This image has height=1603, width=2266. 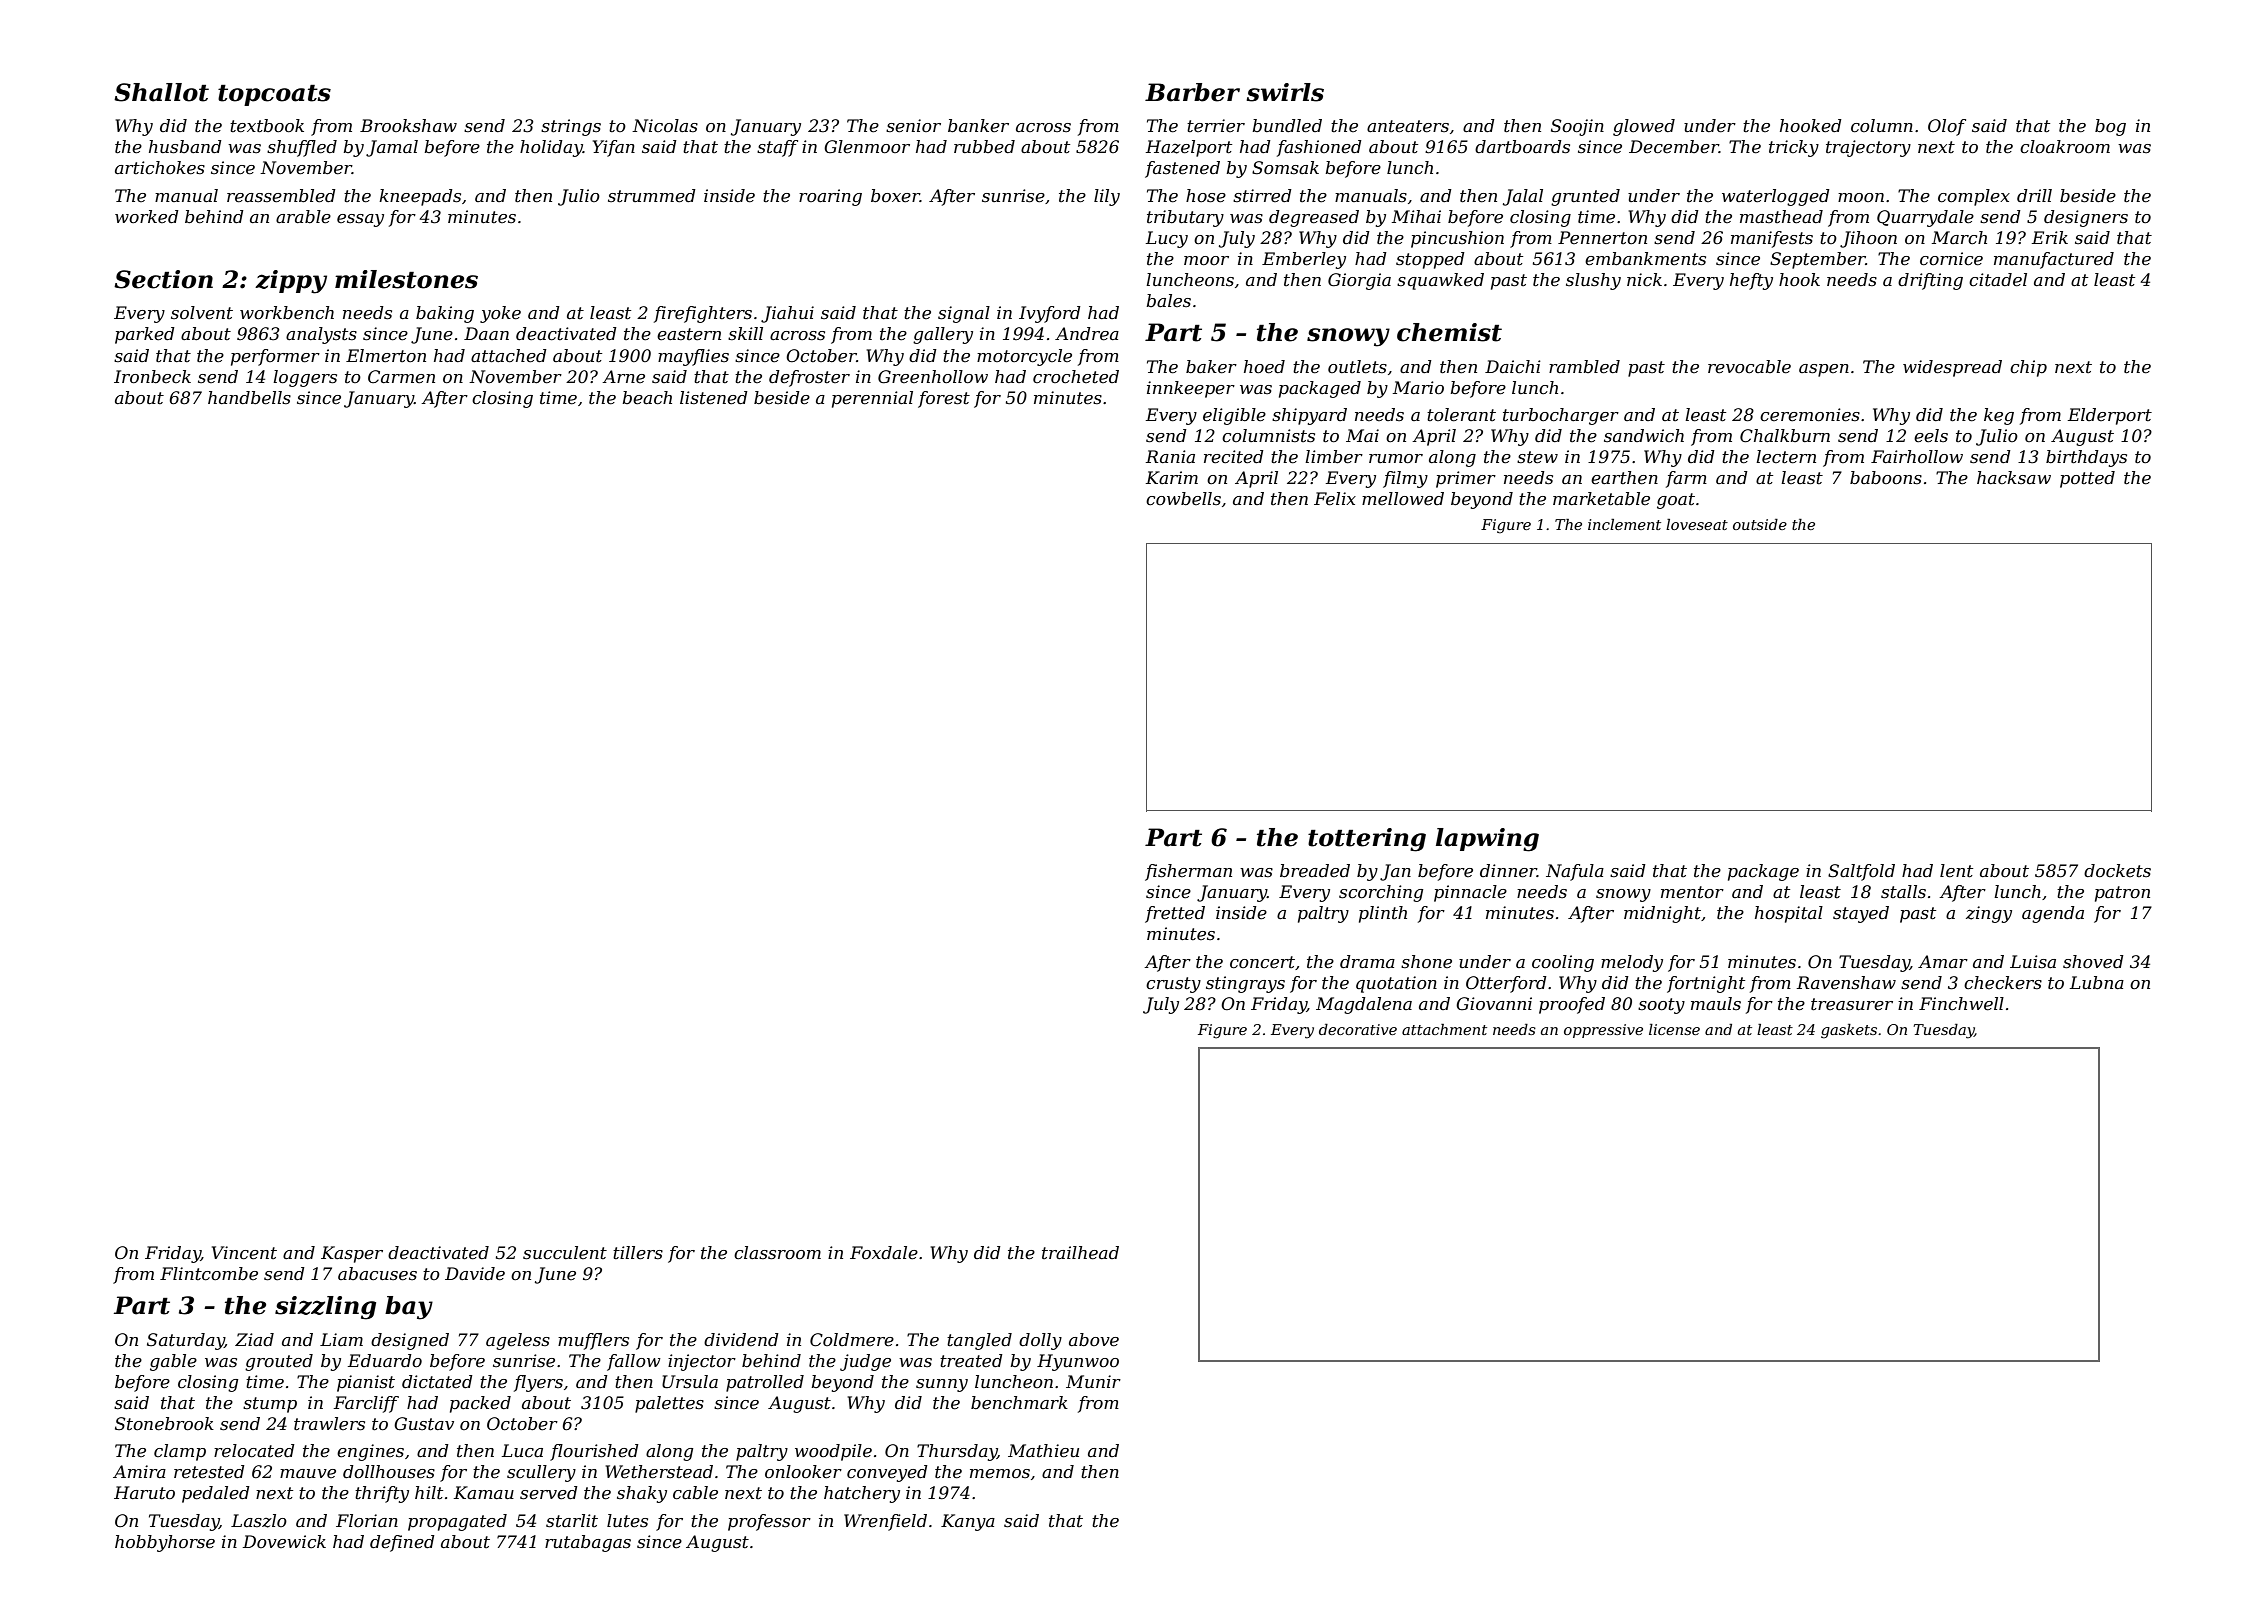 I want to click on Finchwell, so click(x=1961, y=1004).
